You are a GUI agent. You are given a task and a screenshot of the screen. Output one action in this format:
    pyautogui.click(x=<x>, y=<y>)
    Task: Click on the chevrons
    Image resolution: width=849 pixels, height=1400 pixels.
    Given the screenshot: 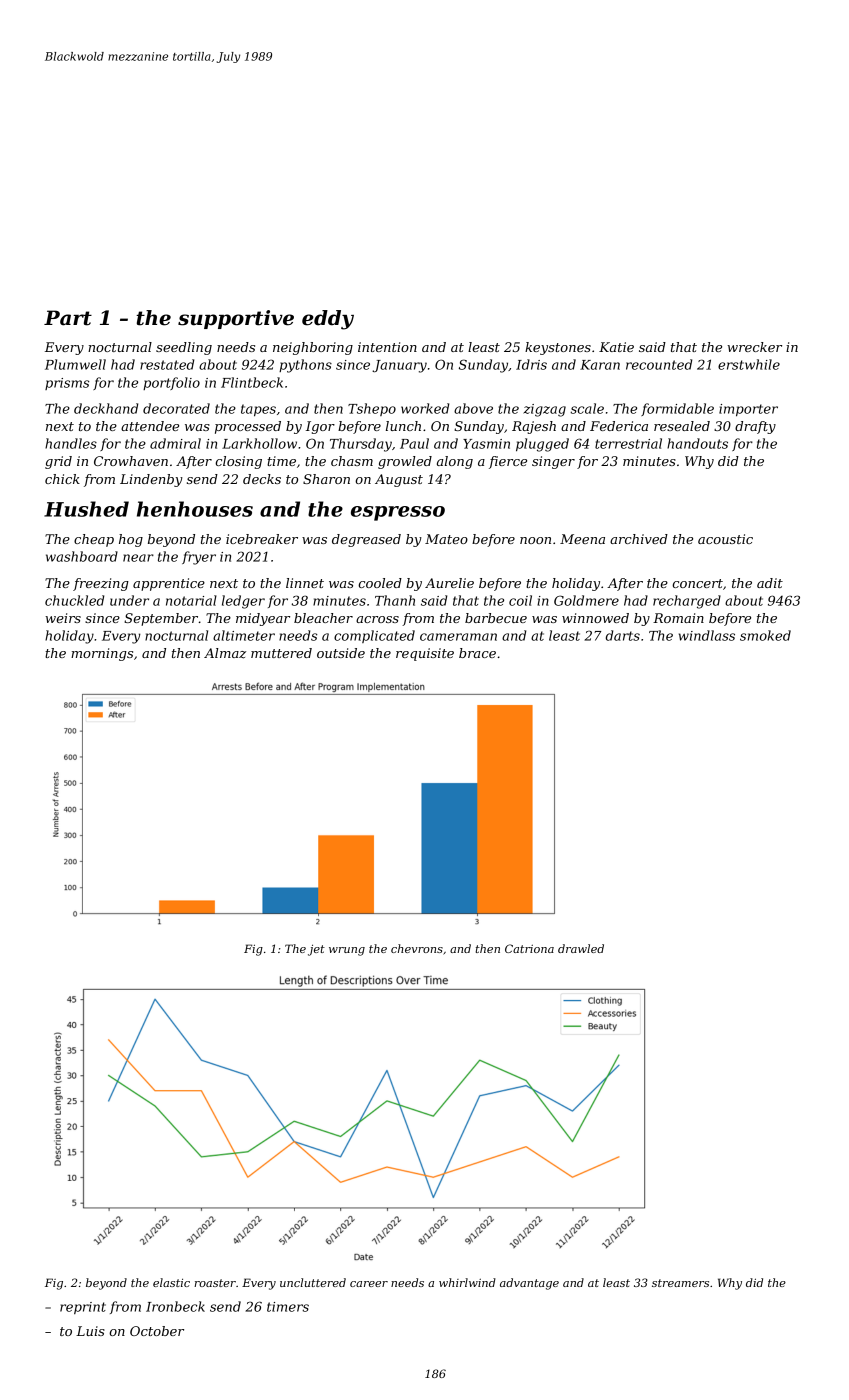 What is the action you would take?
    pyautogui.click(x=417, y=948)
